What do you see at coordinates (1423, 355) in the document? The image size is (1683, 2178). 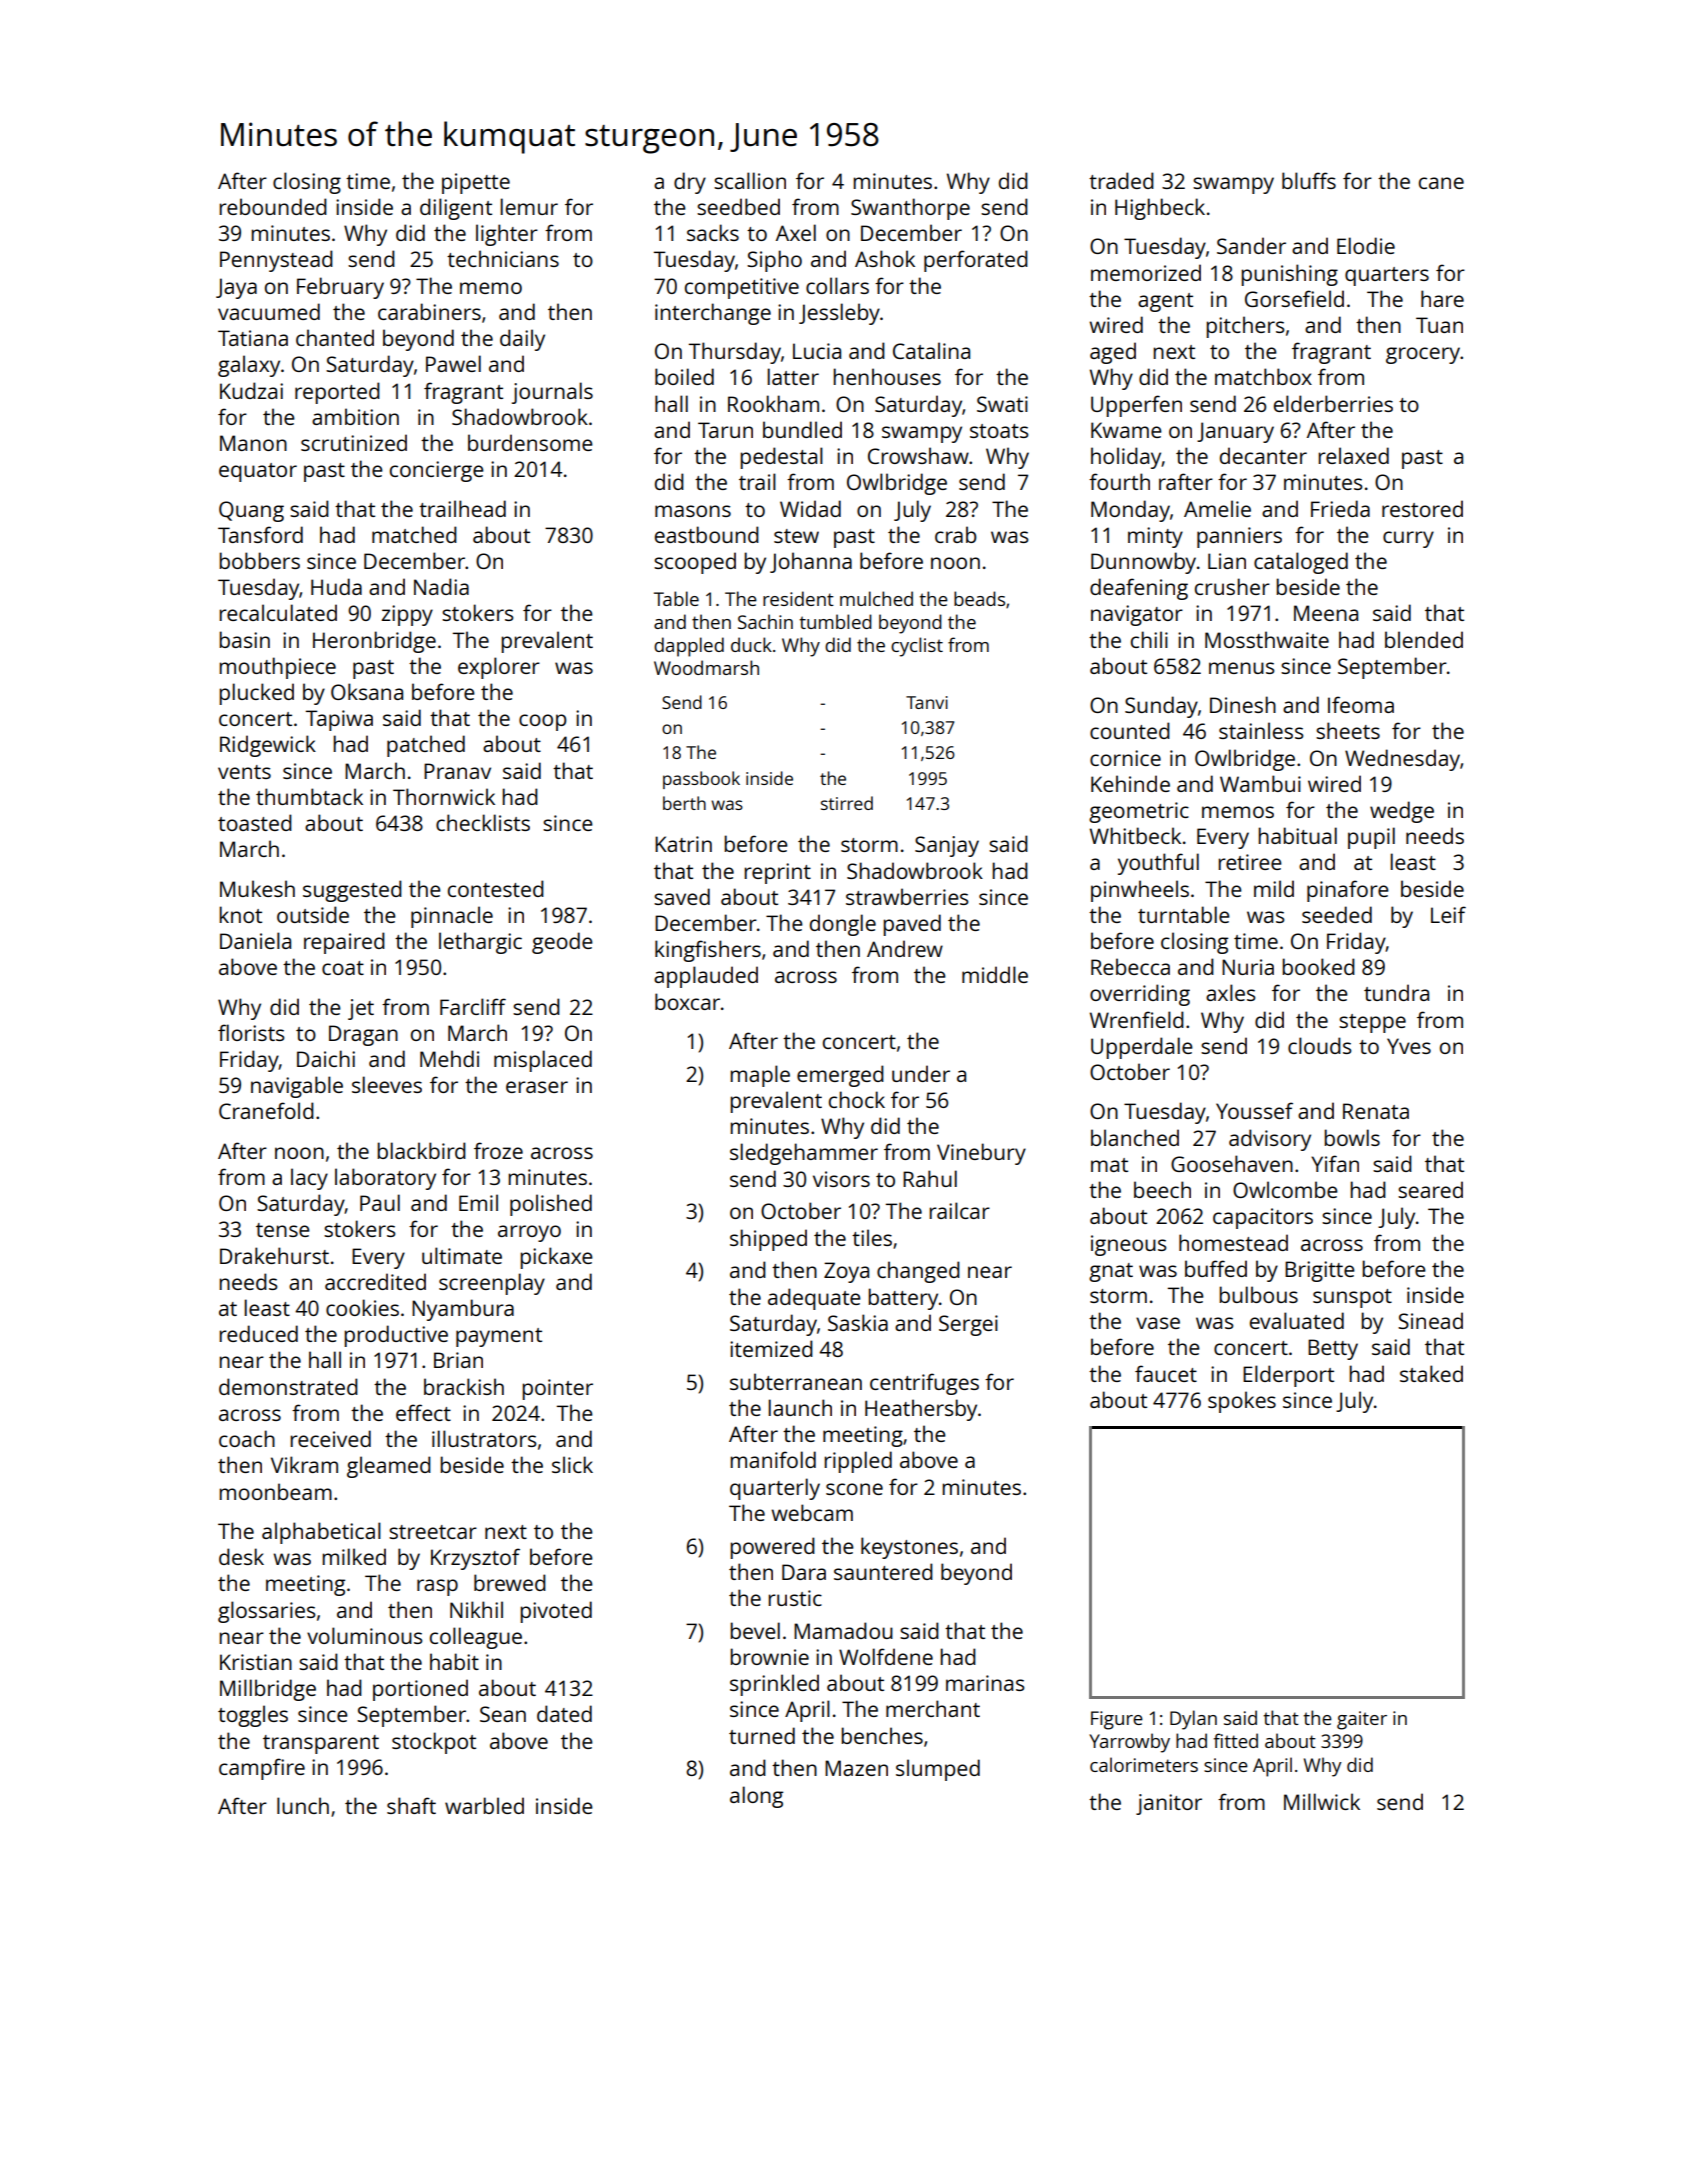 I see `grocery` at bounding box center [1423, 355].
